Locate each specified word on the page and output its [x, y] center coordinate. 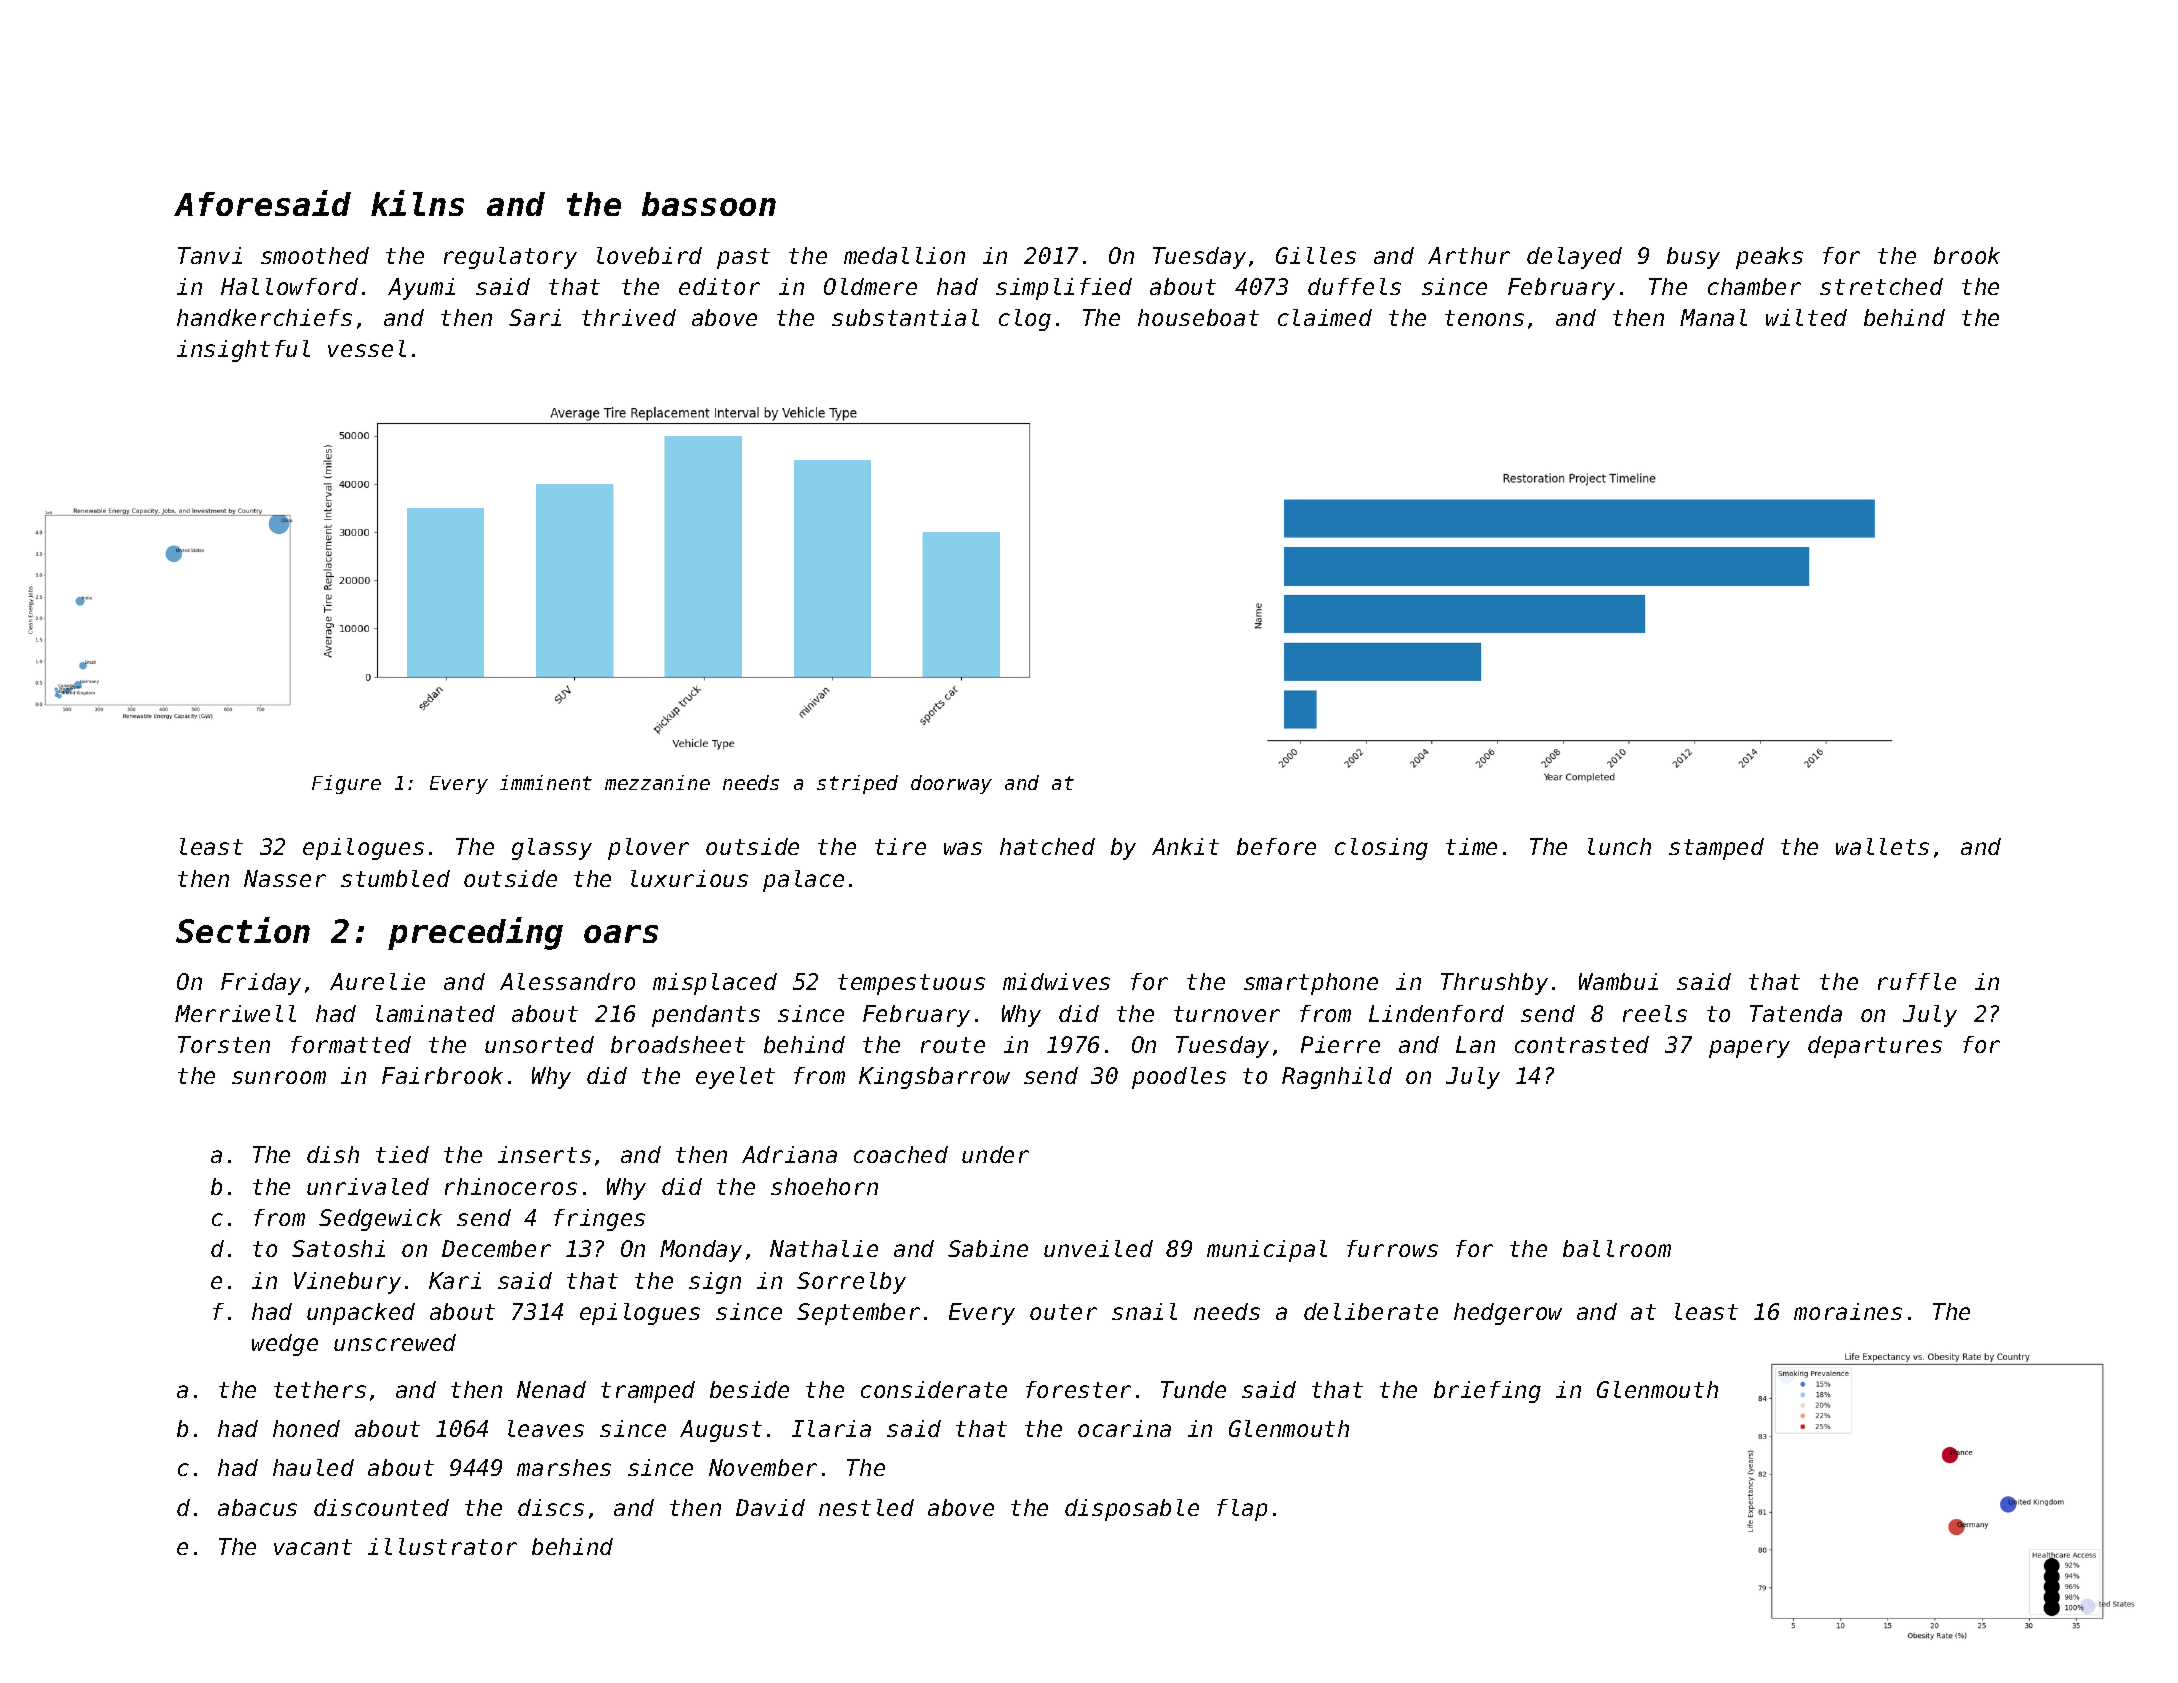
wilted [1806, 317]
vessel [367, 348]
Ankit [1185, 846]
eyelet [735, 1078]
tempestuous [911, 984]
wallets [1882, 846]
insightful [243, 351]
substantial [905, 317]
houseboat [1198, 317]
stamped [1716, 849]
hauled [313, 1467]
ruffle [1917, 981]
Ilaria [831, 1428]
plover [648, 849]
